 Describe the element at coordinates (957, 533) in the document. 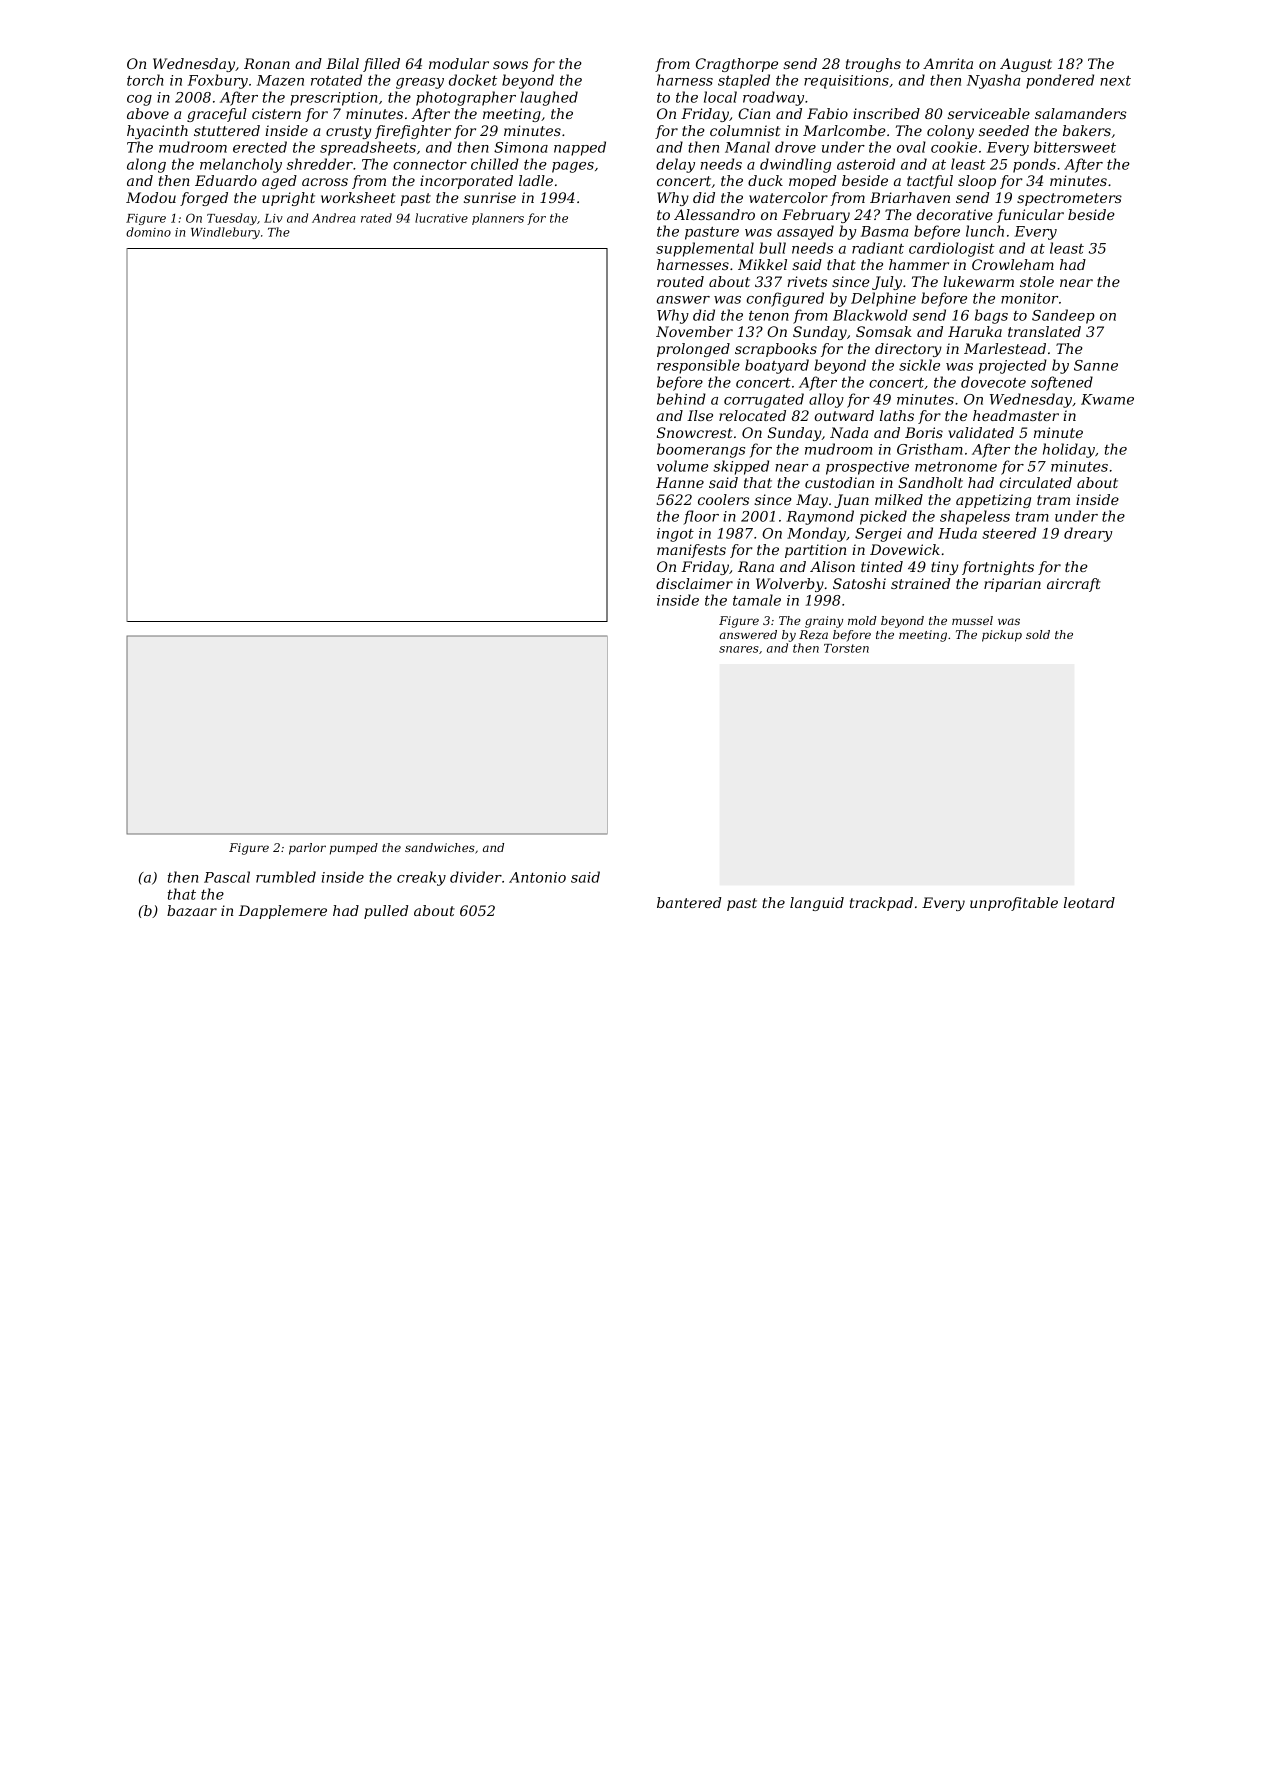

I see `Huda` at that location.
